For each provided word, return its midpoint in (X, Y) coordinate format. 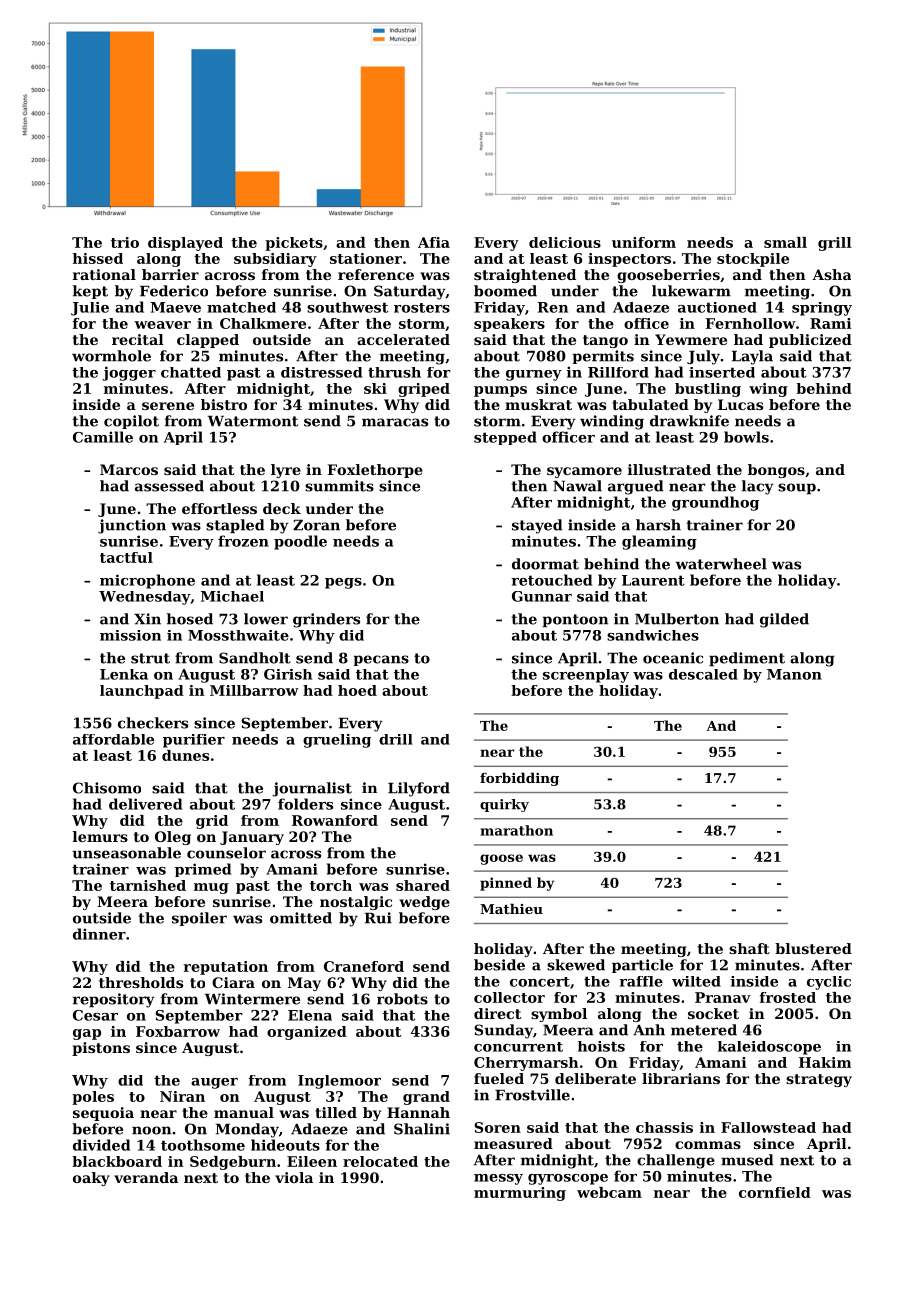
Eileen (312, 1161)
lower (266, 619)
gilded (784, 620)
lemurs (100, 836)
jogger (129, 373)
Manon (794, 674)
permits (603, 357)
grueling (337, 741)
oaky (91, 1179)
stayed (537, 526)
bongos (776, 471)
